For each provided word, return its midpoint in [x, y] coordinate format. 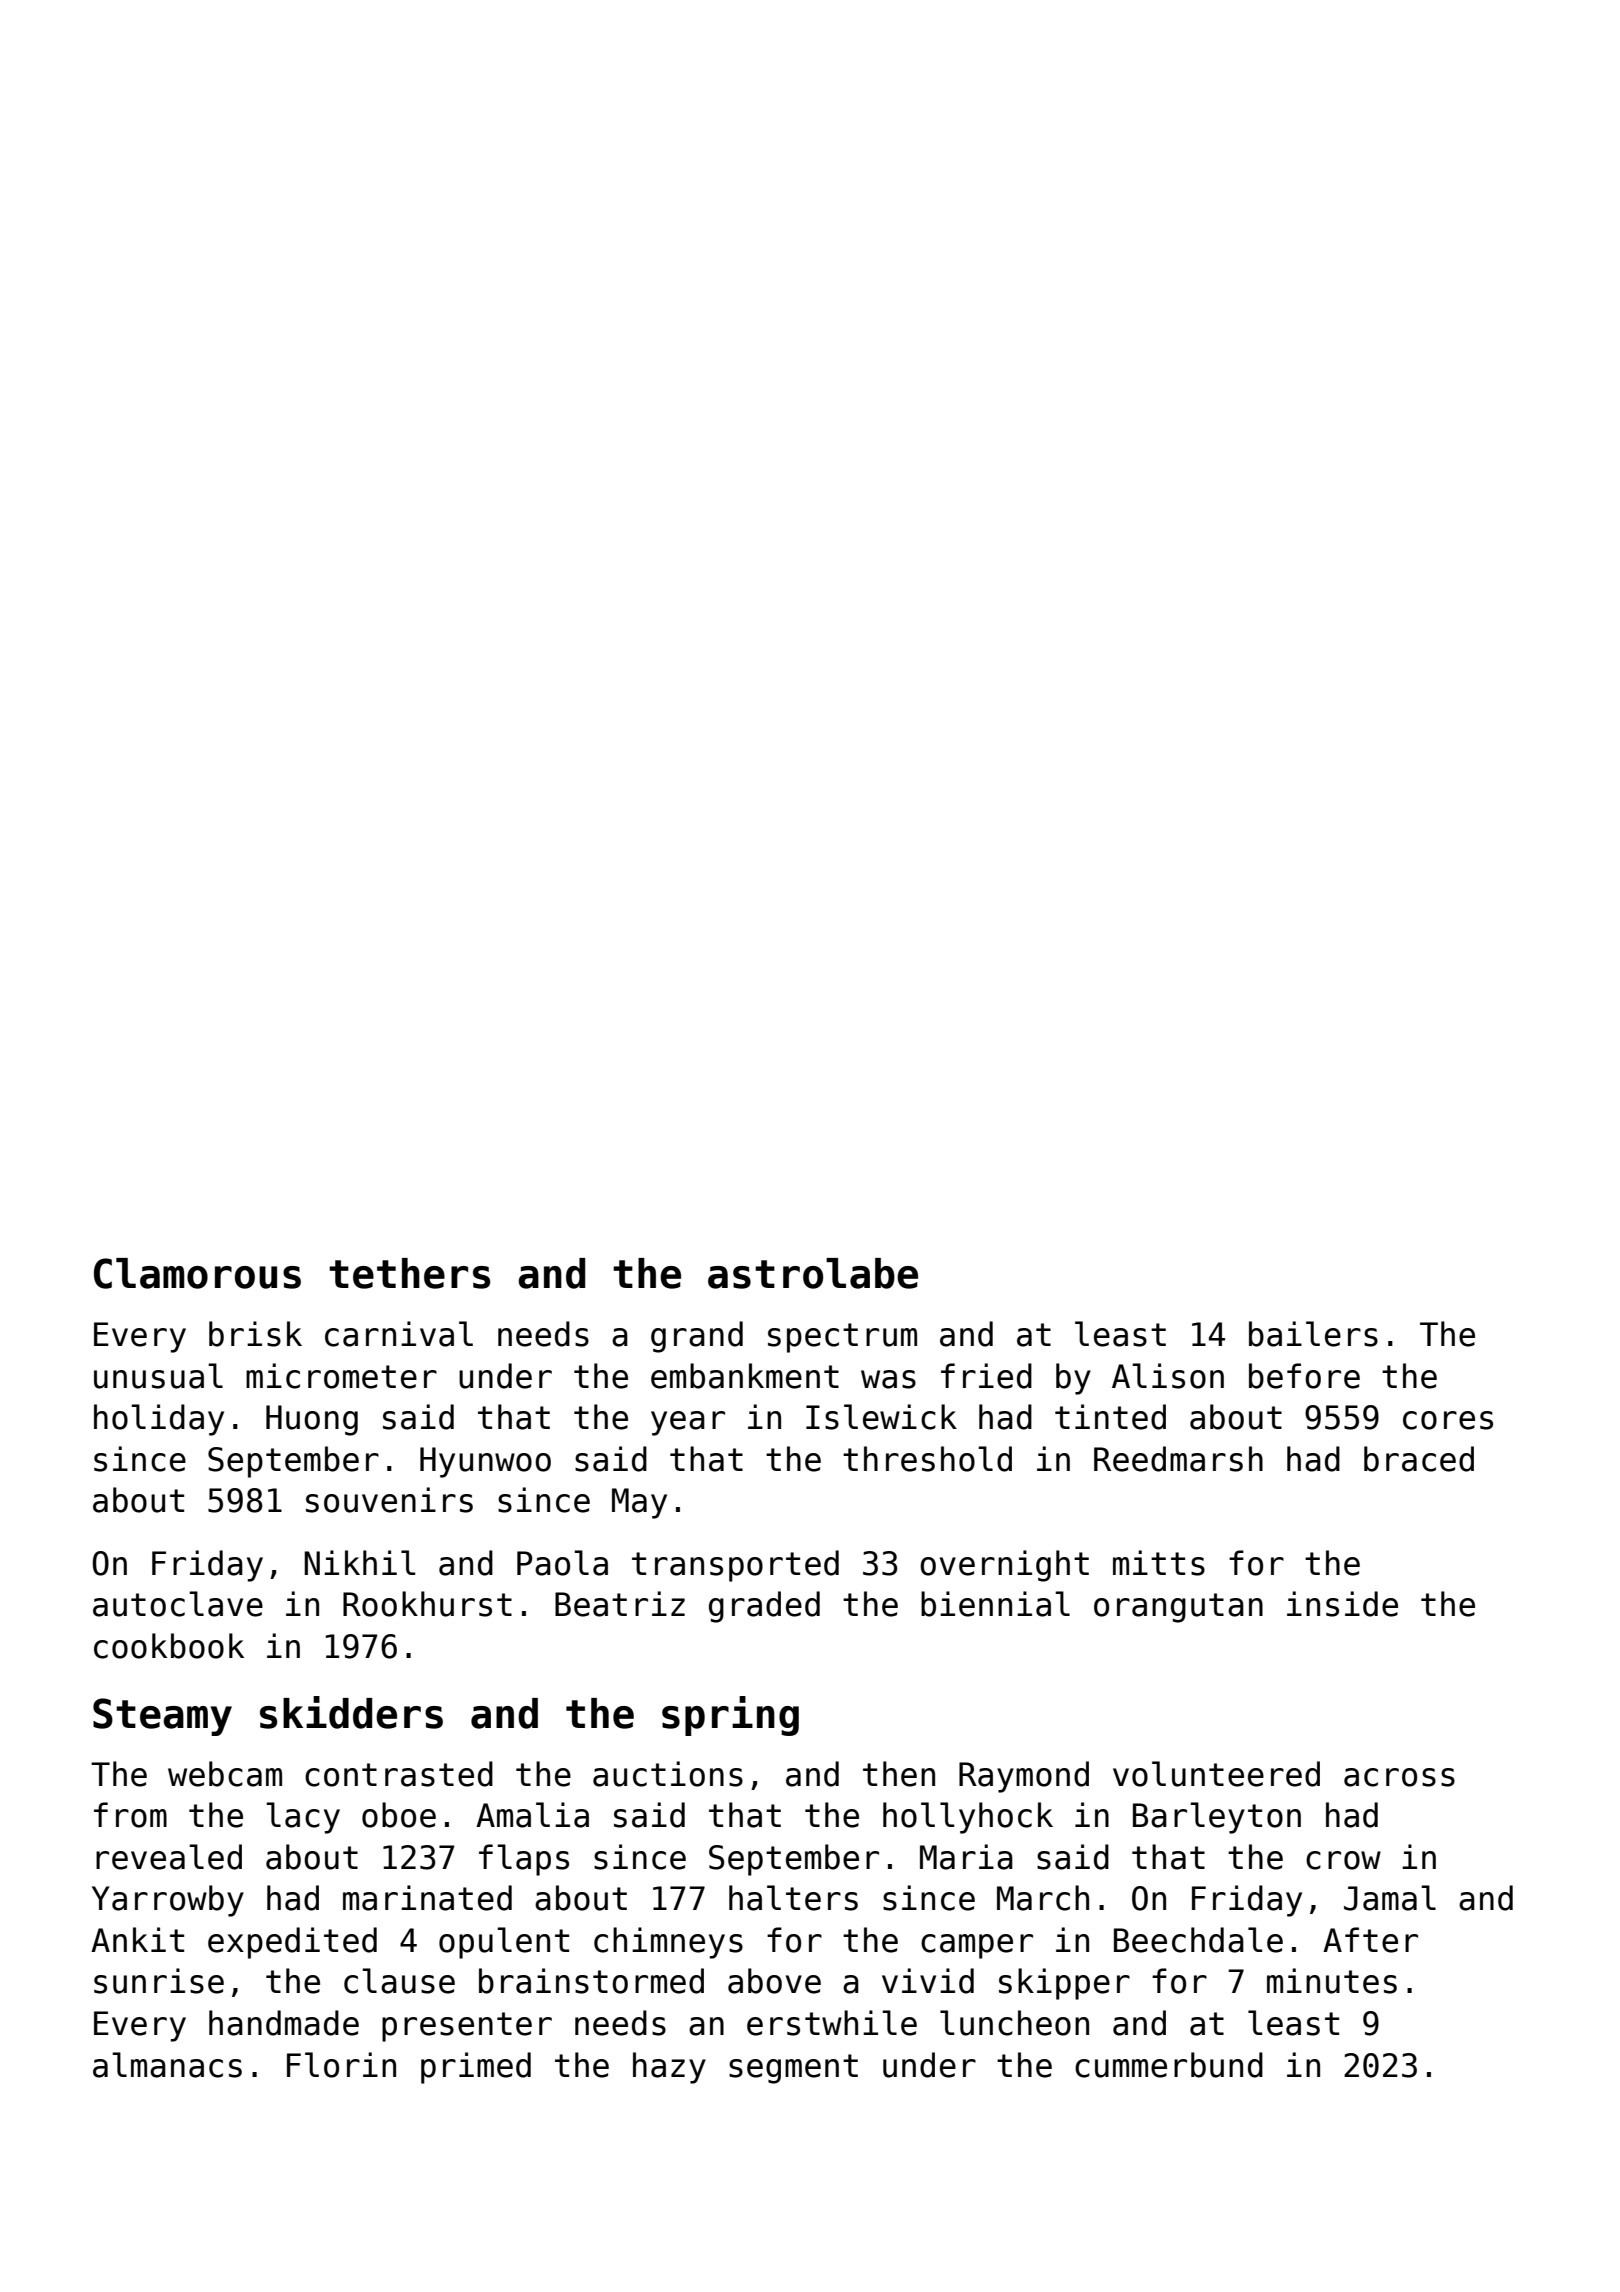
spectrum [842, 1338]
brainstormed [591, 1981]
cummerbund [1169, 2065]
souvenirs [389, 1500]
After [1370, 1940]
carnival [399, 1334]
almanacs [167, 2065]
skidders [351, 1712]
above [774, 1981]
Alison [1168, 1376]
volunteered [1216, 1774]
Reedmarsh [1178, 1459]
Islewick [881, 1417]
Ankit [137, 1939]
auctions [668, 1774]
